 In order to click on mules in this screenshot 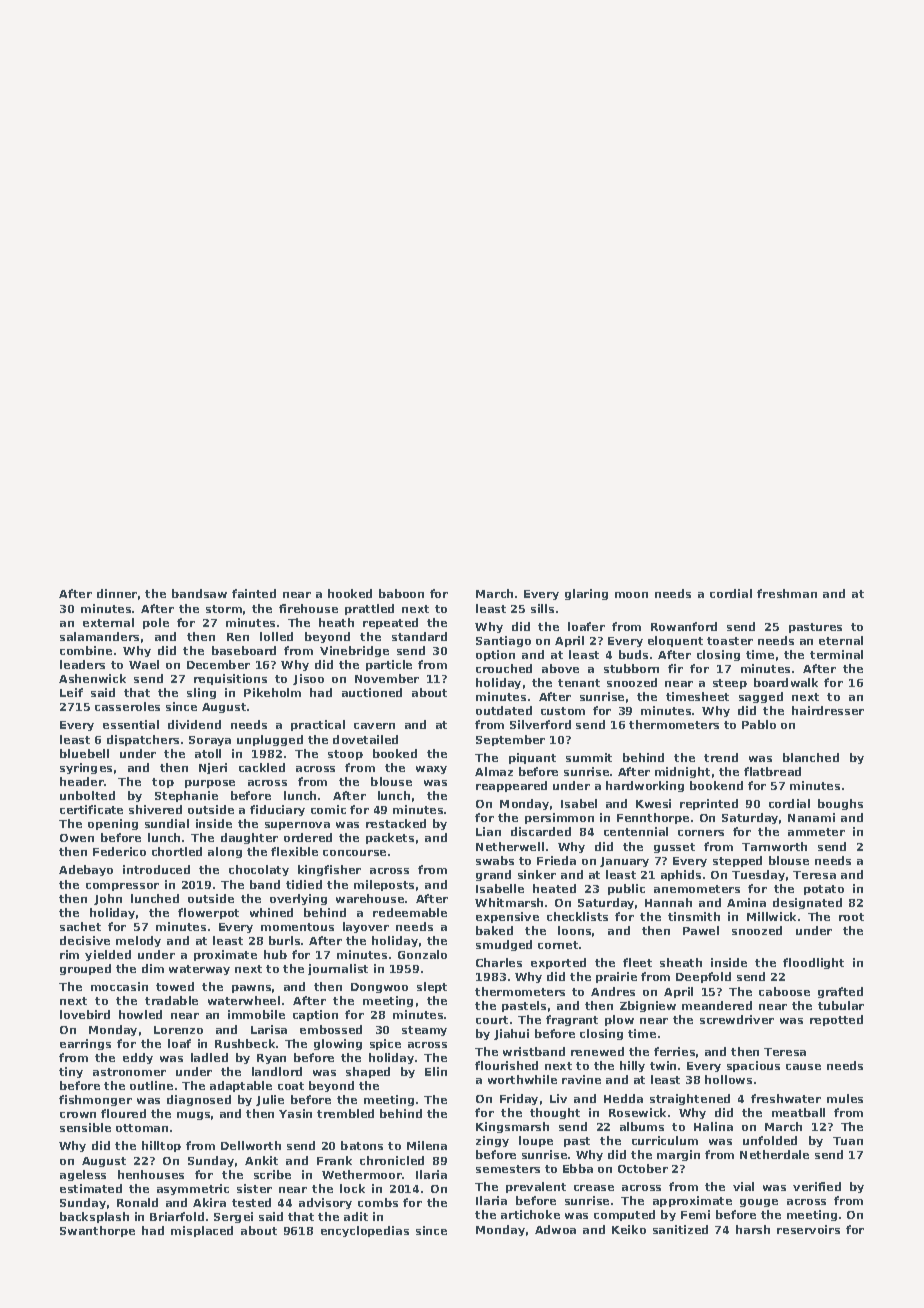, I will do `click(845, 1098)`.
